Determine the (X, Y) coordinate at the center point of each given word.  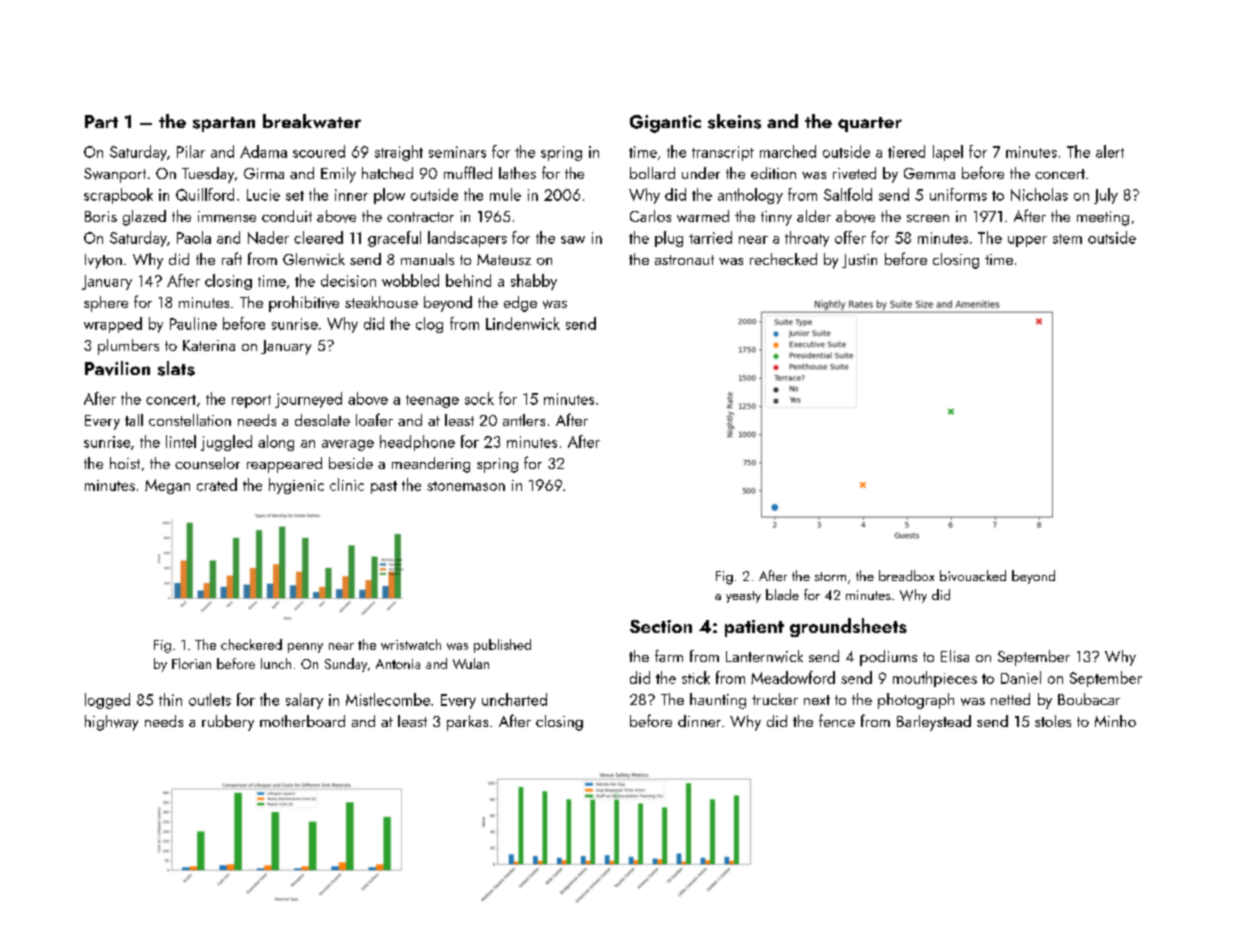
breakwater (312, 121)
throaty (807, 239)
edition (773, 173)
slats (176, 368)
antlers (524, 420)
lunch (276, 663)
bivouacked (973, 575)
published (502, 646)
